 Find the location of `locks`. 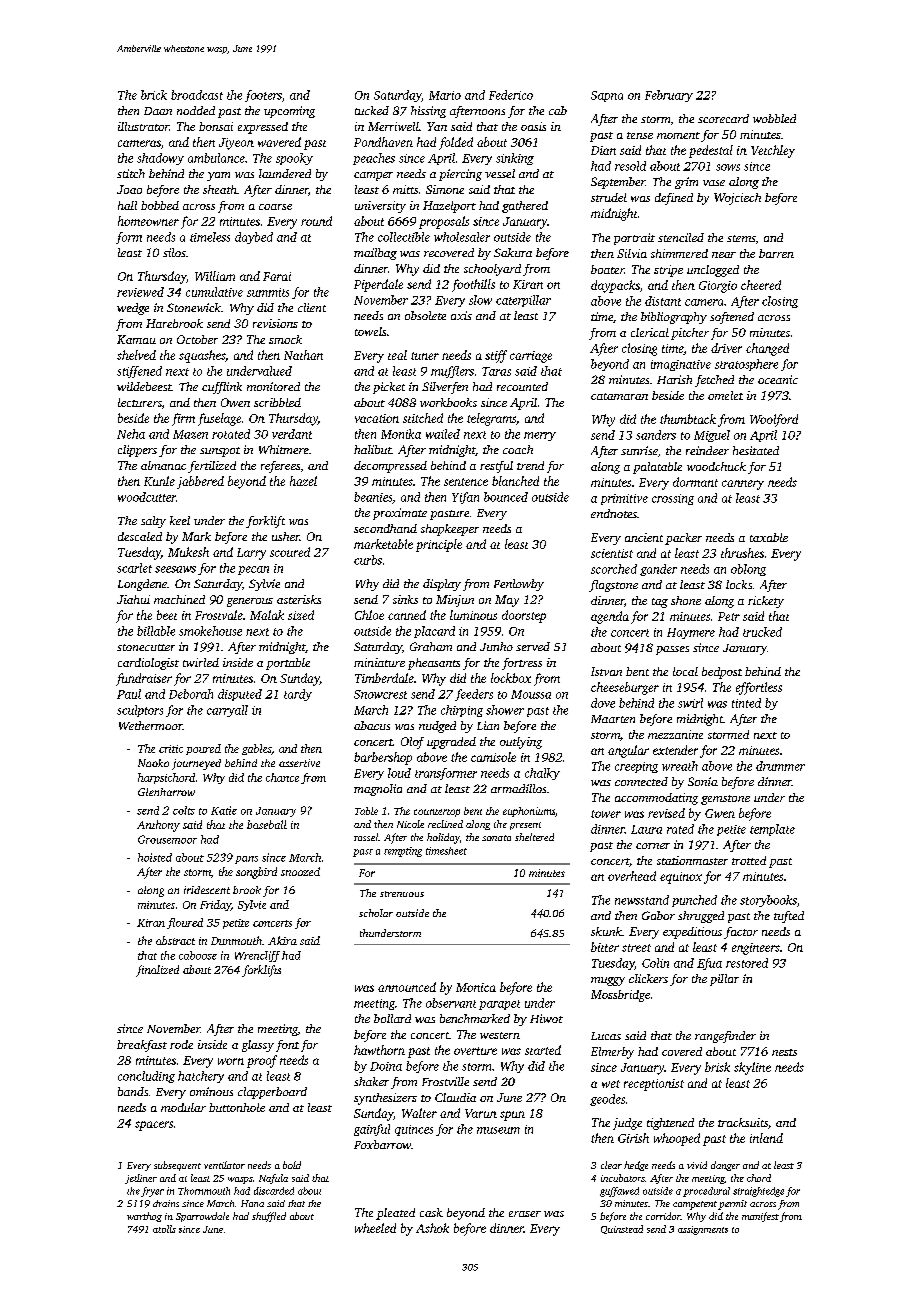

locks is located at coordinates (739, 584).
